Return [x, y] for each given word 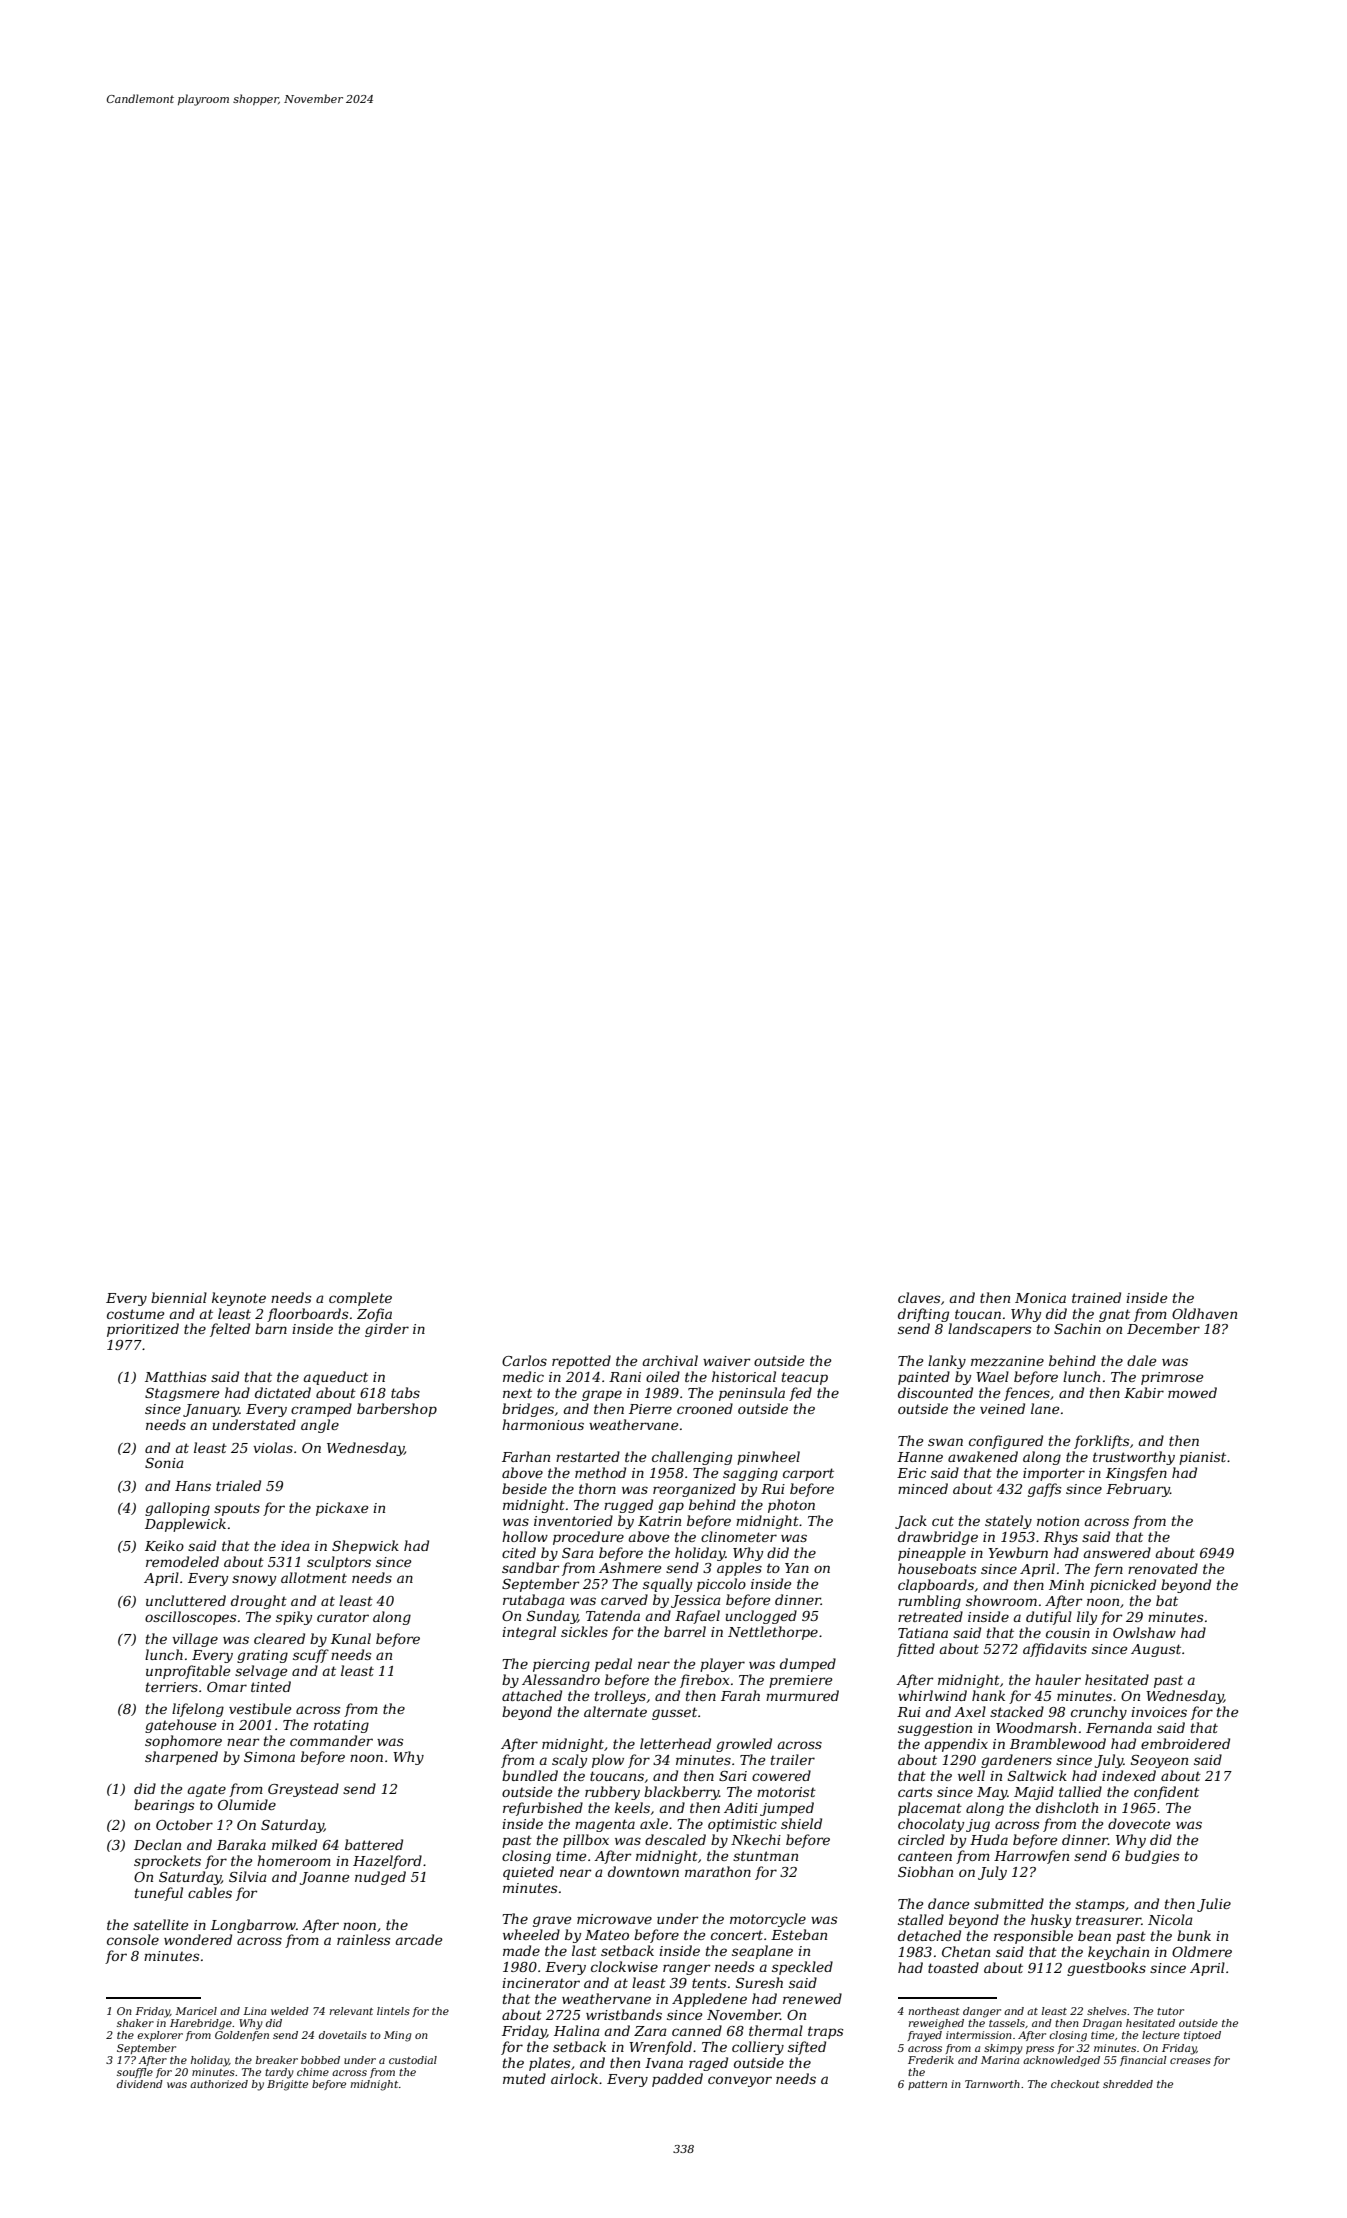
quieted [528, 1873]
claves [919, 1297]
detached [929, 1935]
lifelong [198, 1710]
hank [988, 1695]
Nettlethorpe [773, 1633]
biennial [179, 1297]
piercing [561, 1665]
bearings [164, 1806]
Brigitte [287, 2085]
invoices [1159, 1712]
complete [360, 1299]
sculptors [339, 1563]
